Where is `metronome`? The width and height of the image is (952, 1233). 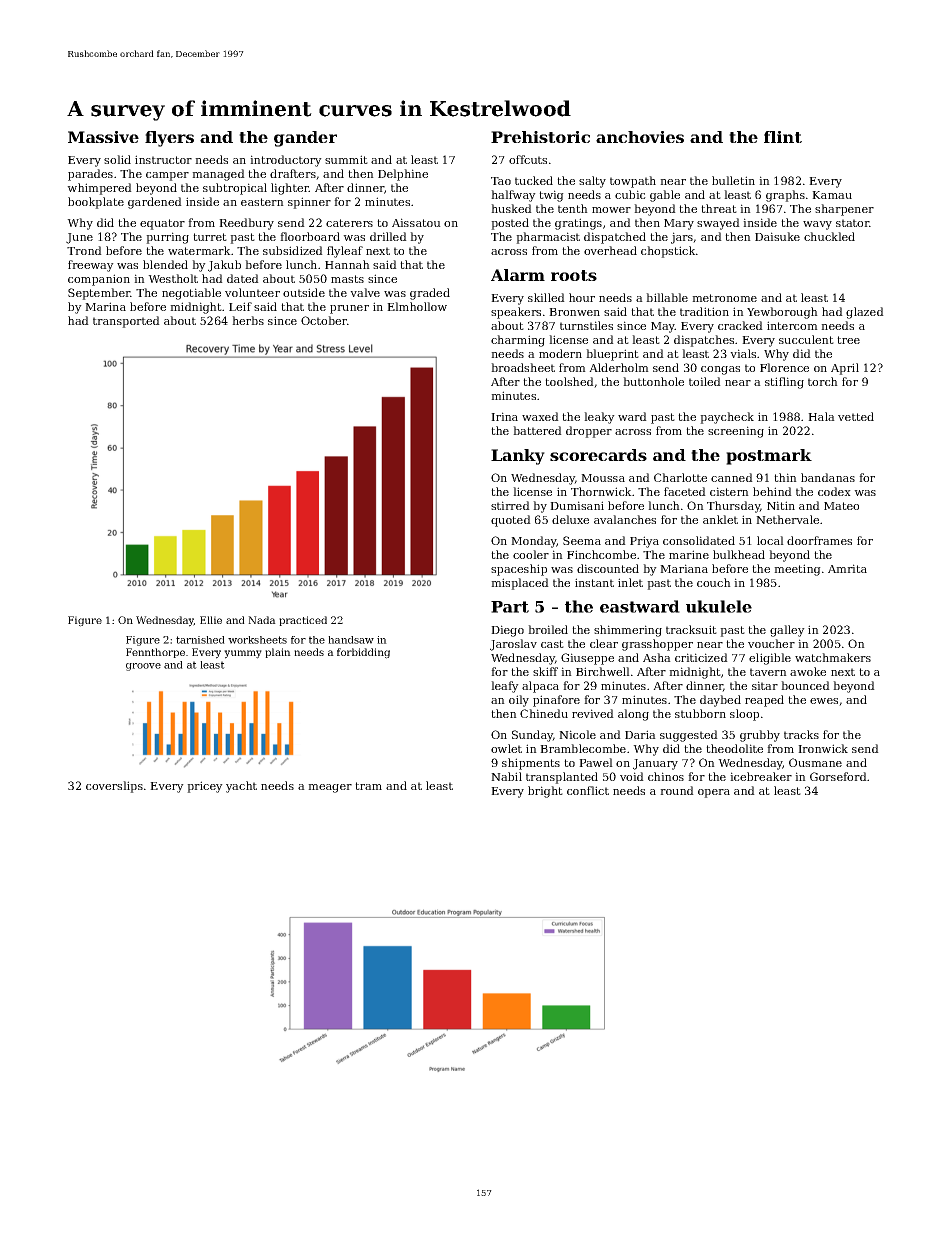 metronome is located at coordinates (724, 298).
